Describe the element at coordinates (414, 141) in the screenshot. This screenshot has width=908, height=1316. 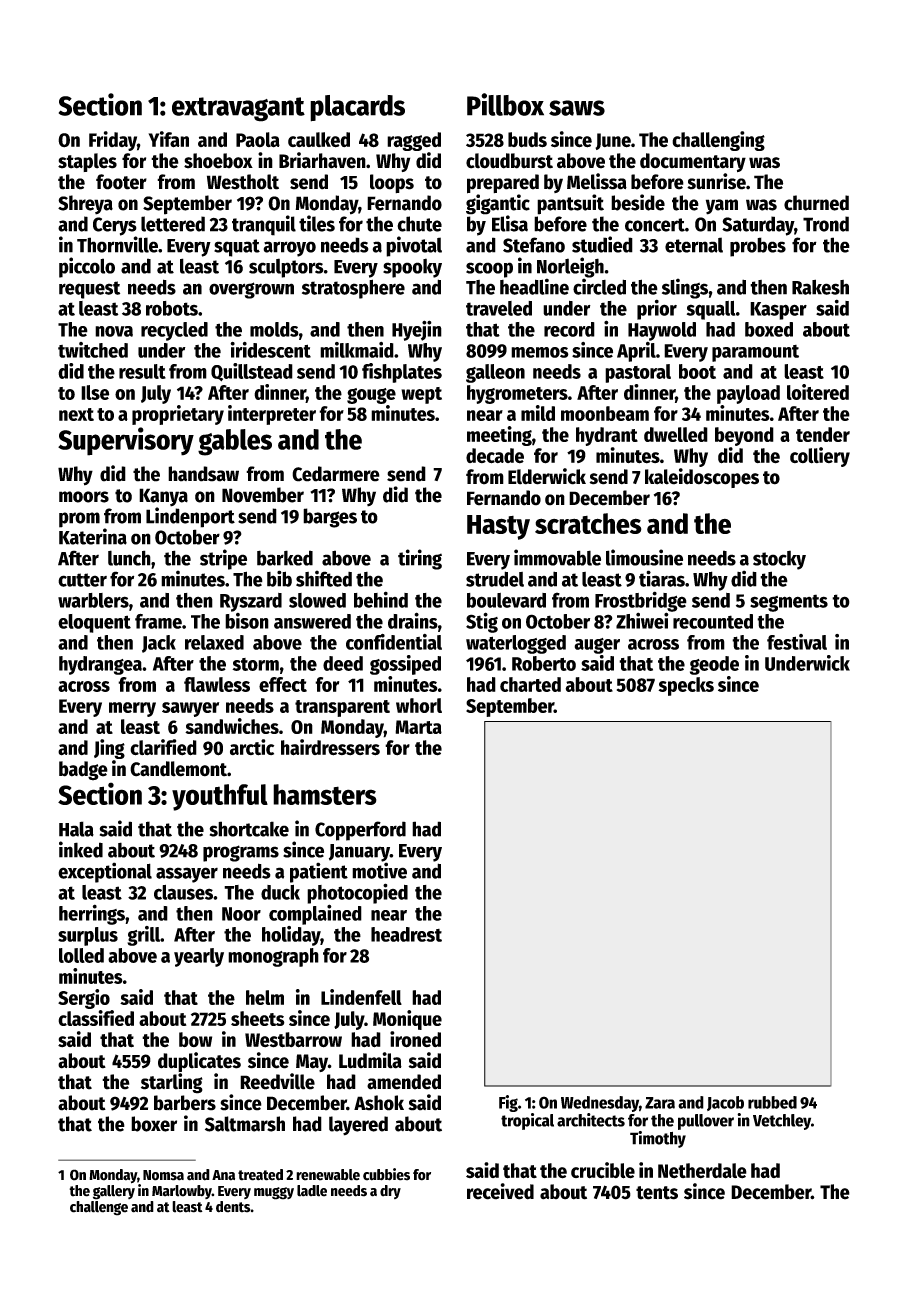
I see `ragged` at that location.
